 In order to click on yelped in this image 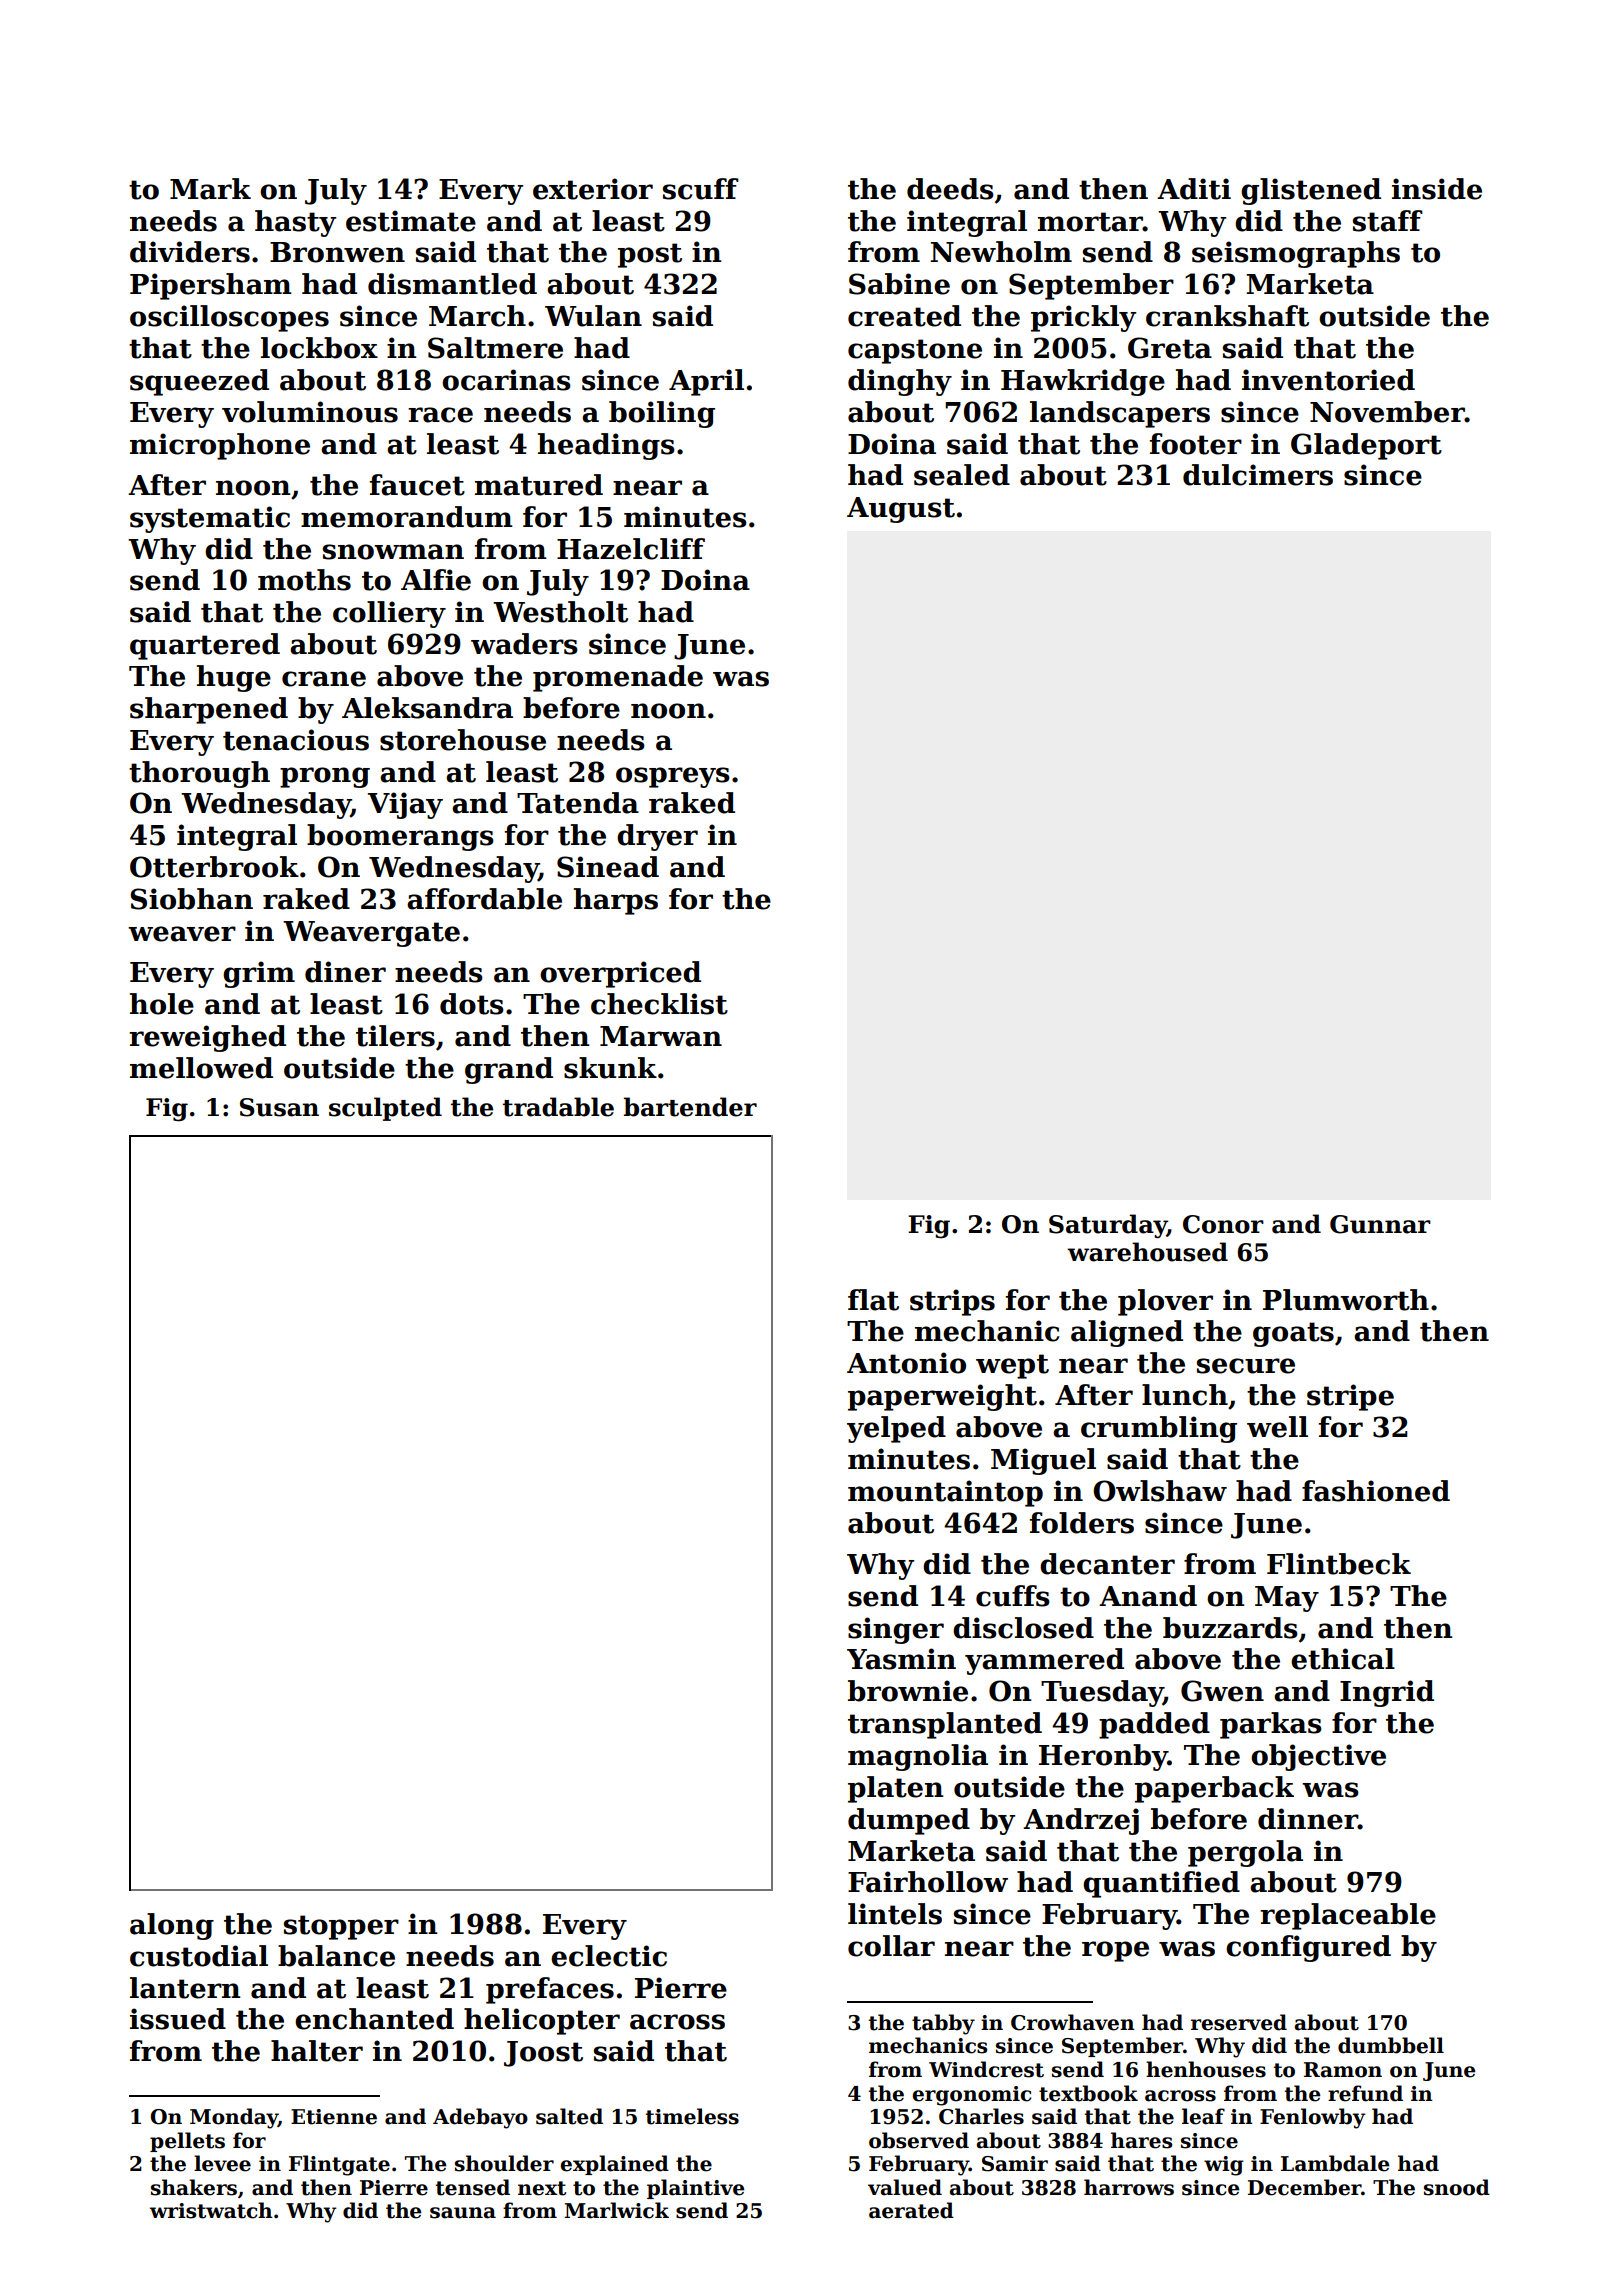, I will do `click(896, 1429)`.
